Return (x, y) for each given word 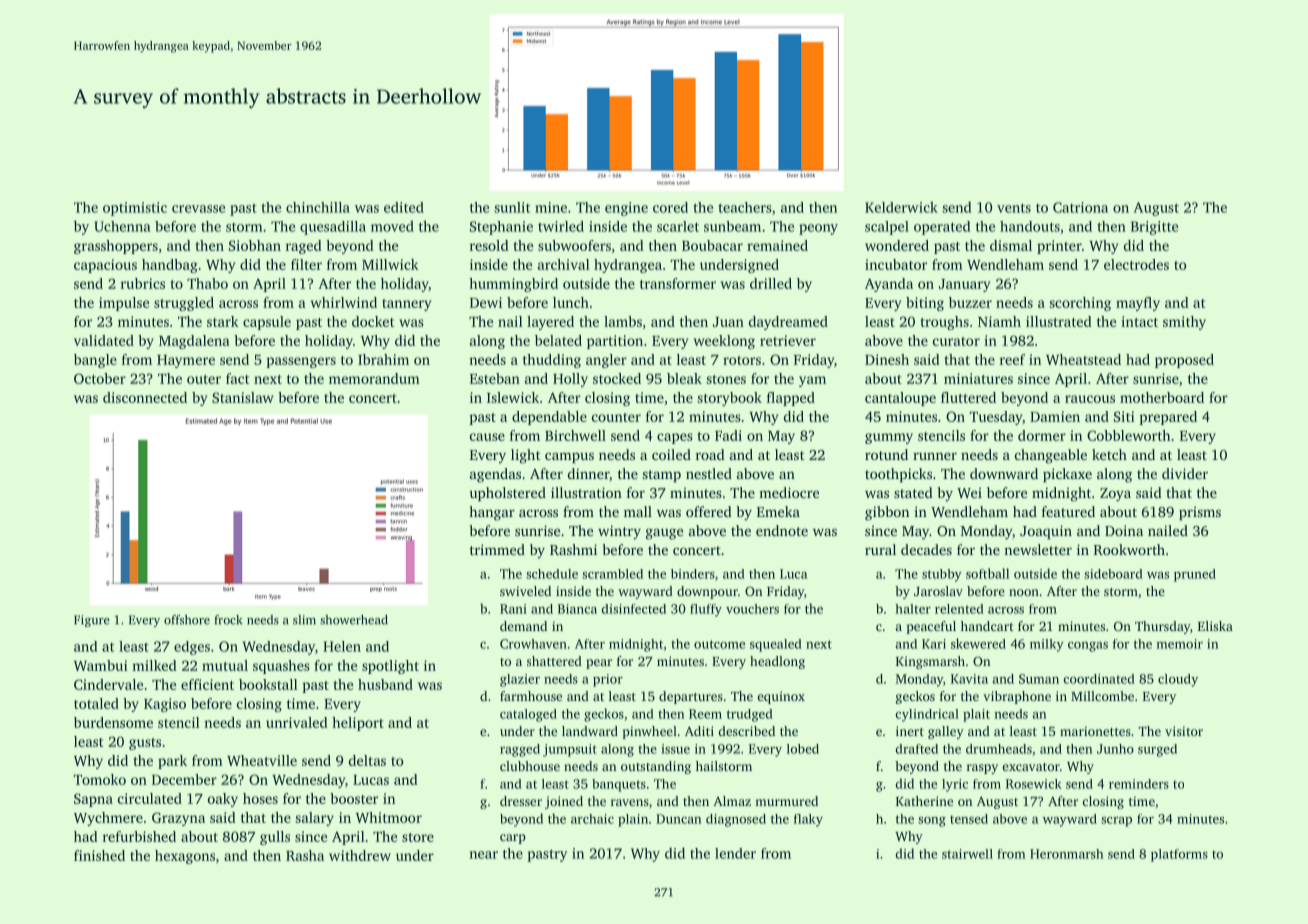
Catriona (1080, 207)
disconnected (145, 397)
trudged (750, 715)
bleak (684, 378)
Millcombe (1102, 696)
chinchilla (318, 207)
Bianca (577, 609)
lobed (803, 749)
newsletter (1038, 549)
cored (670, 207)
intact (1139, 321)
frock (228, 620)
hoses (260, 798)
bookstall (268, 684)
